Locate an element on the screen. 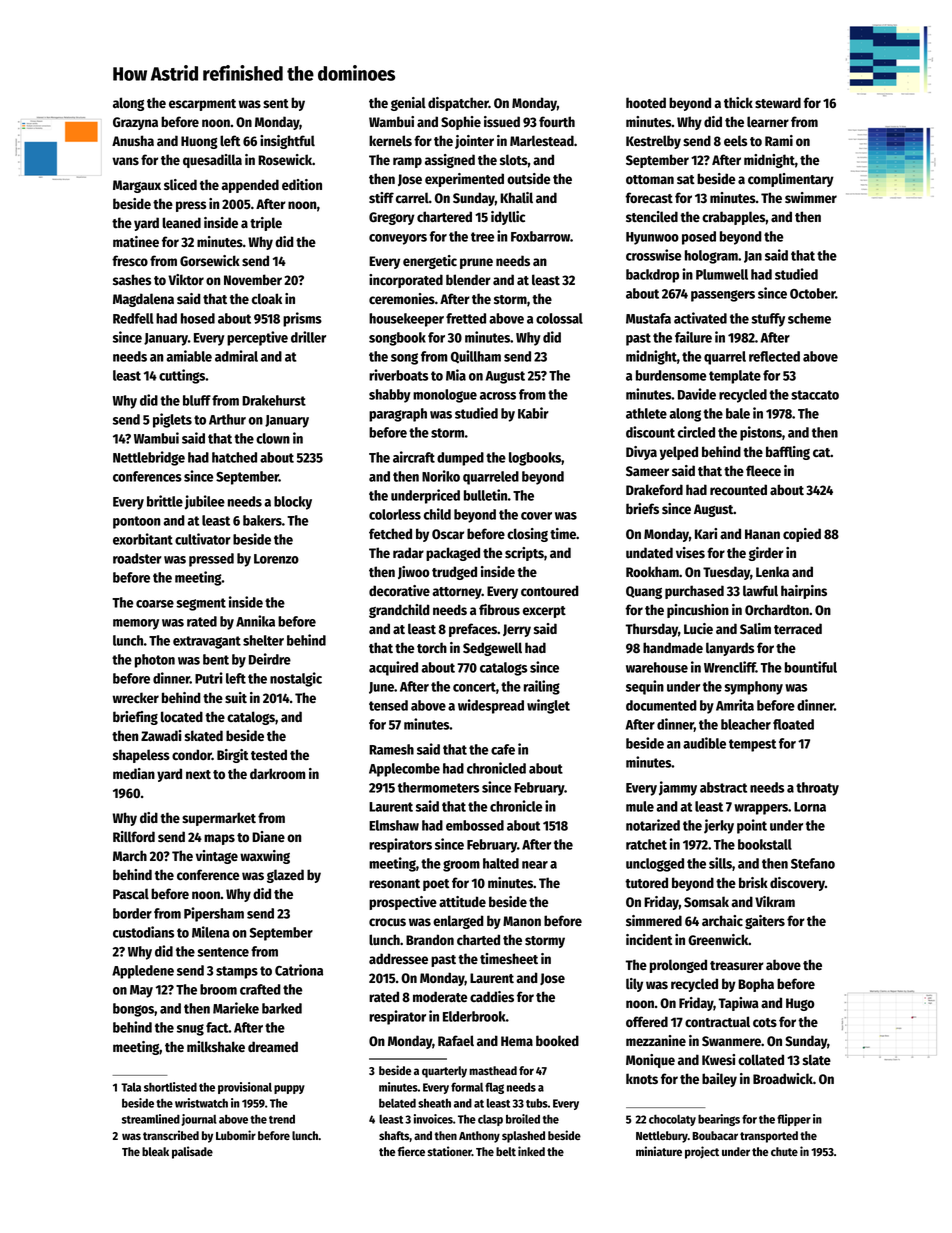 This screenshot has height=1233, width=952. Kabir is located at coordinates (533, 413).
